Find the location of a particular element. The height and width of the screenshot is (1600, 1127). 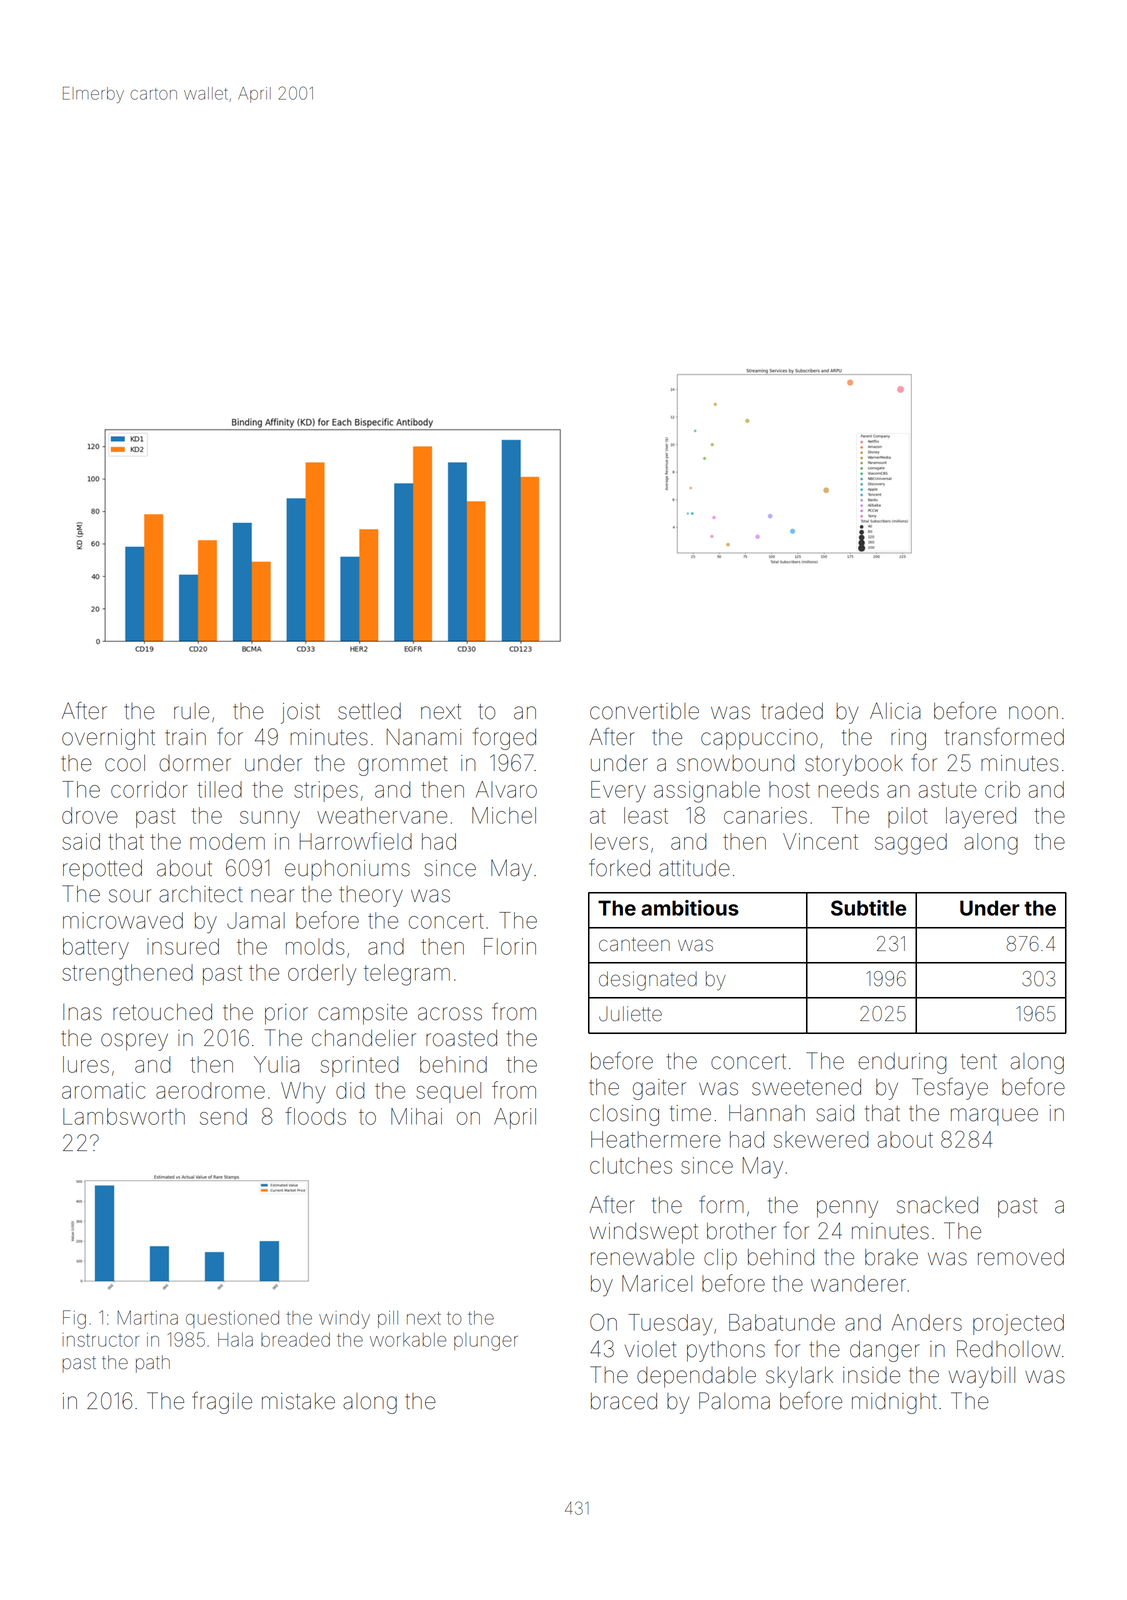

tent is located at coordinates (979, 1062).
